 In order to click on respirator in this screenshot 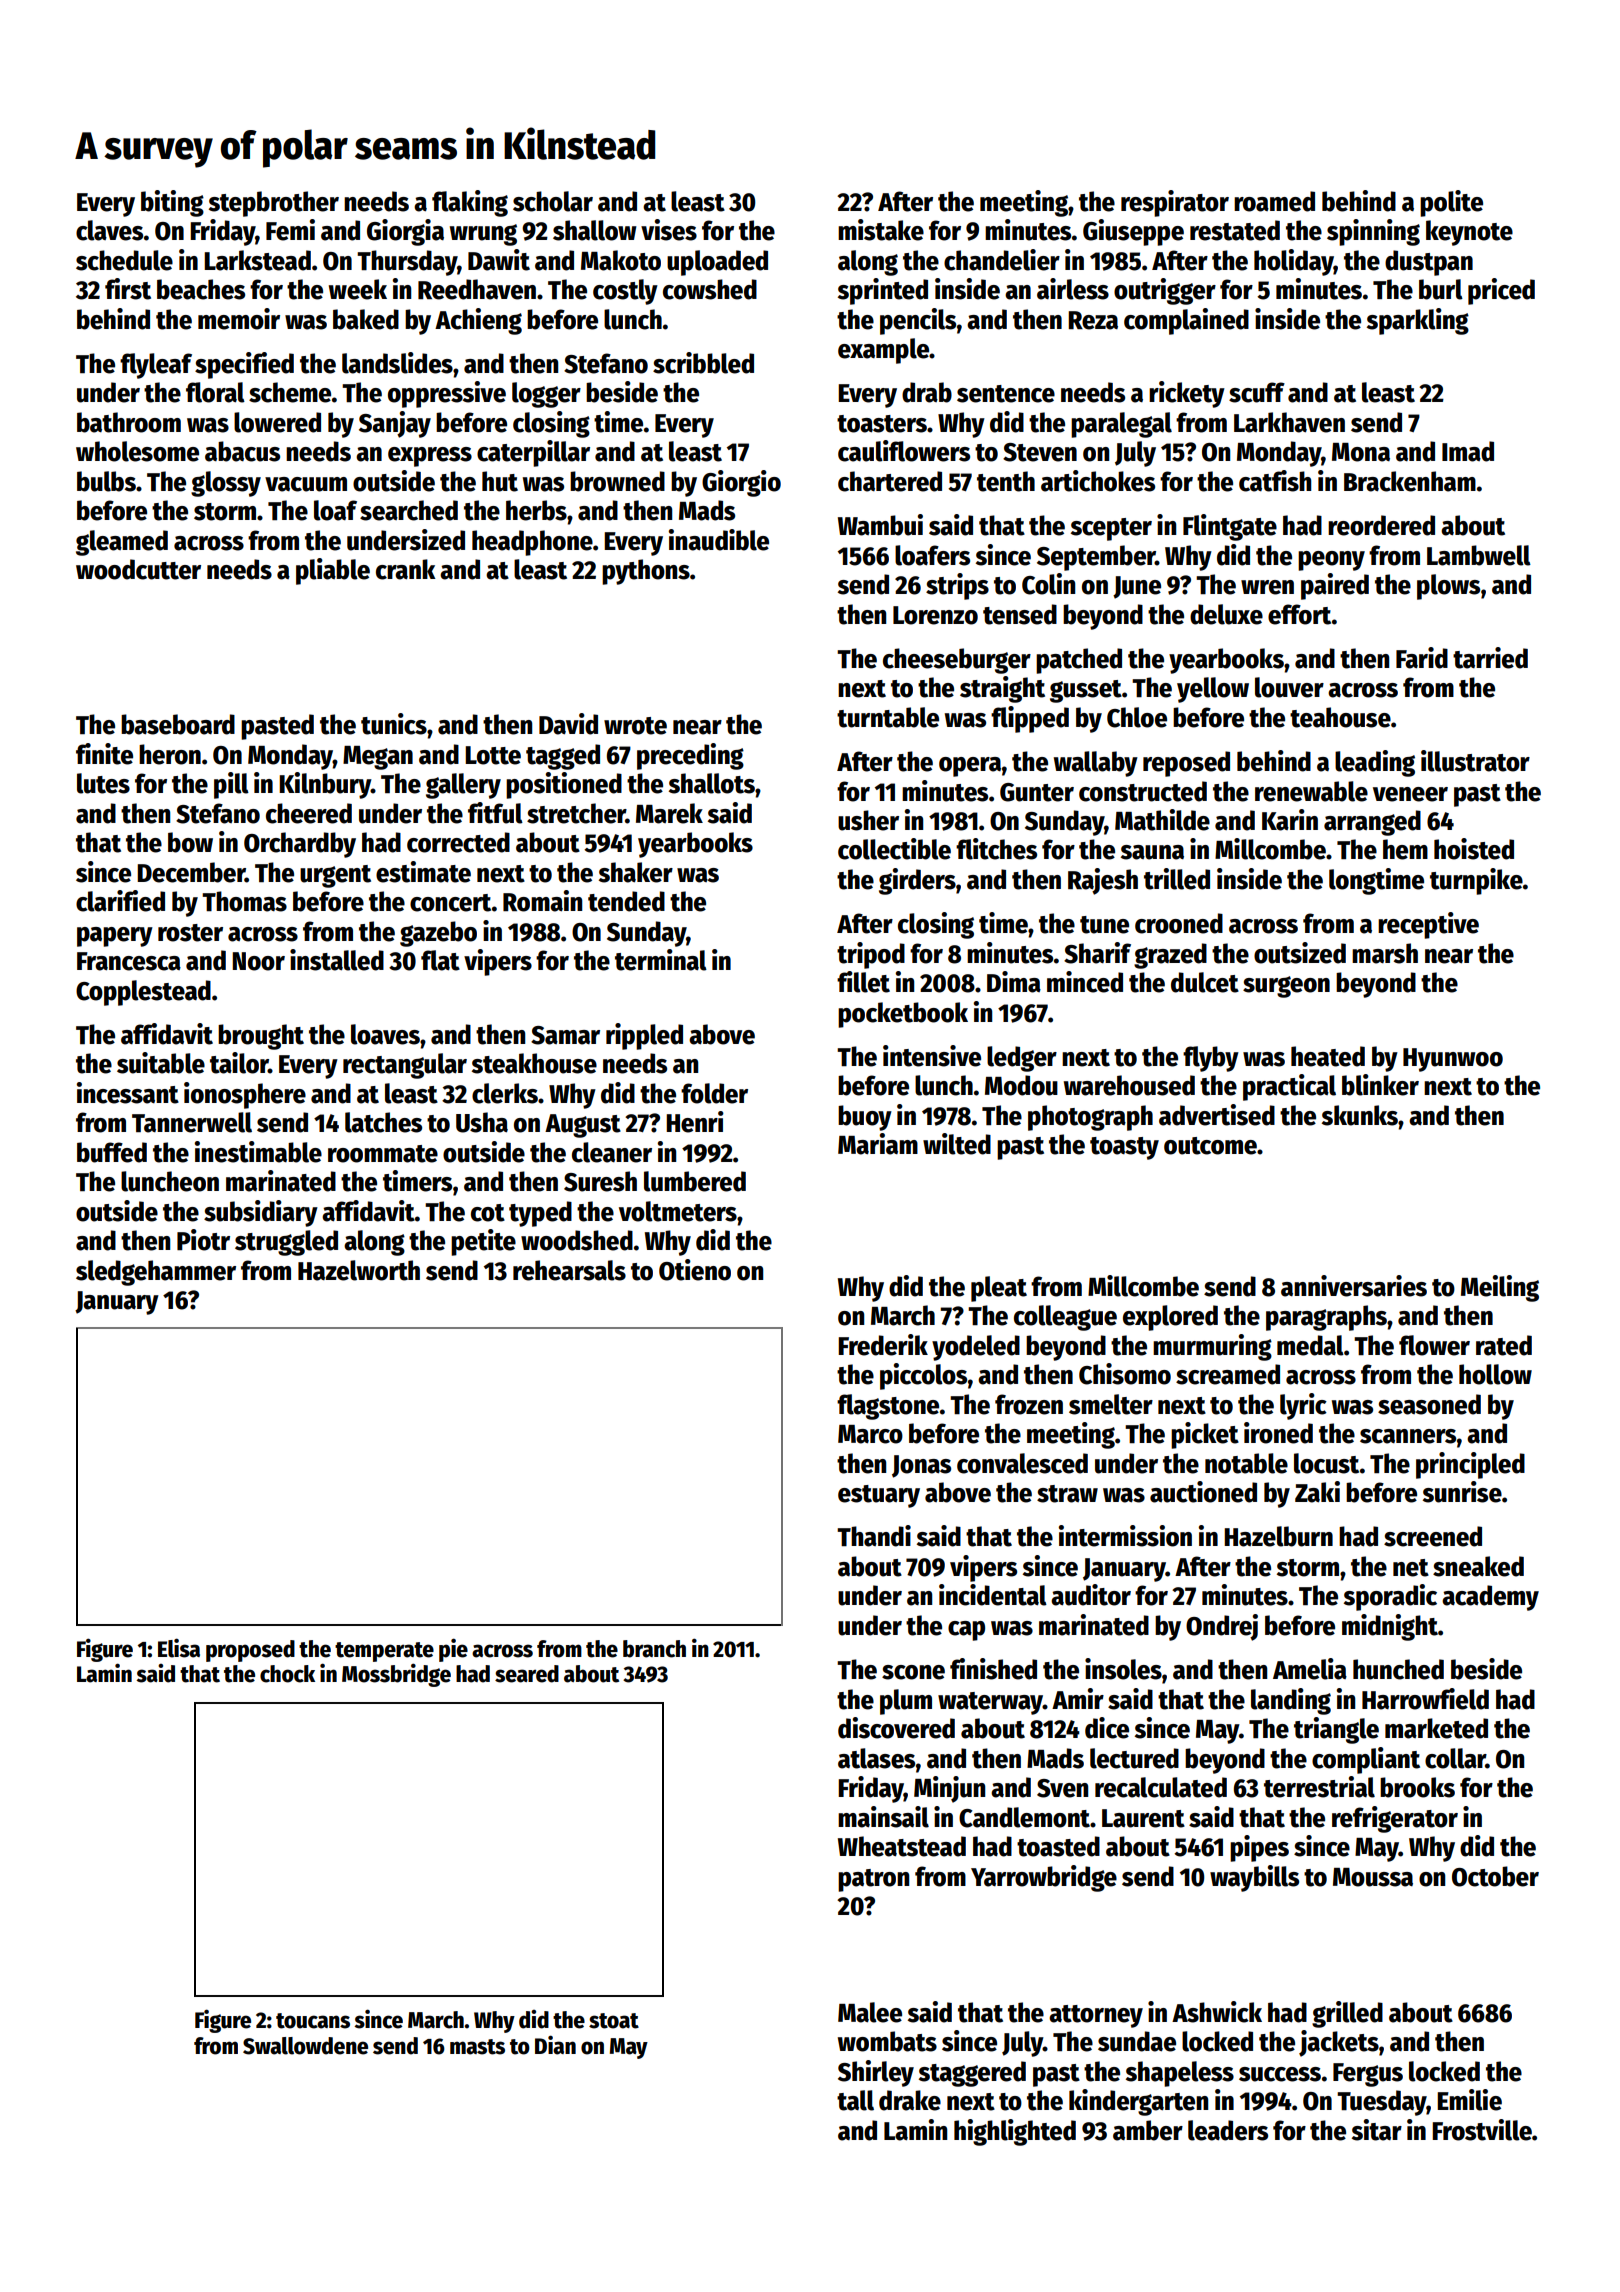, I will do `click(1175, 203)`.
